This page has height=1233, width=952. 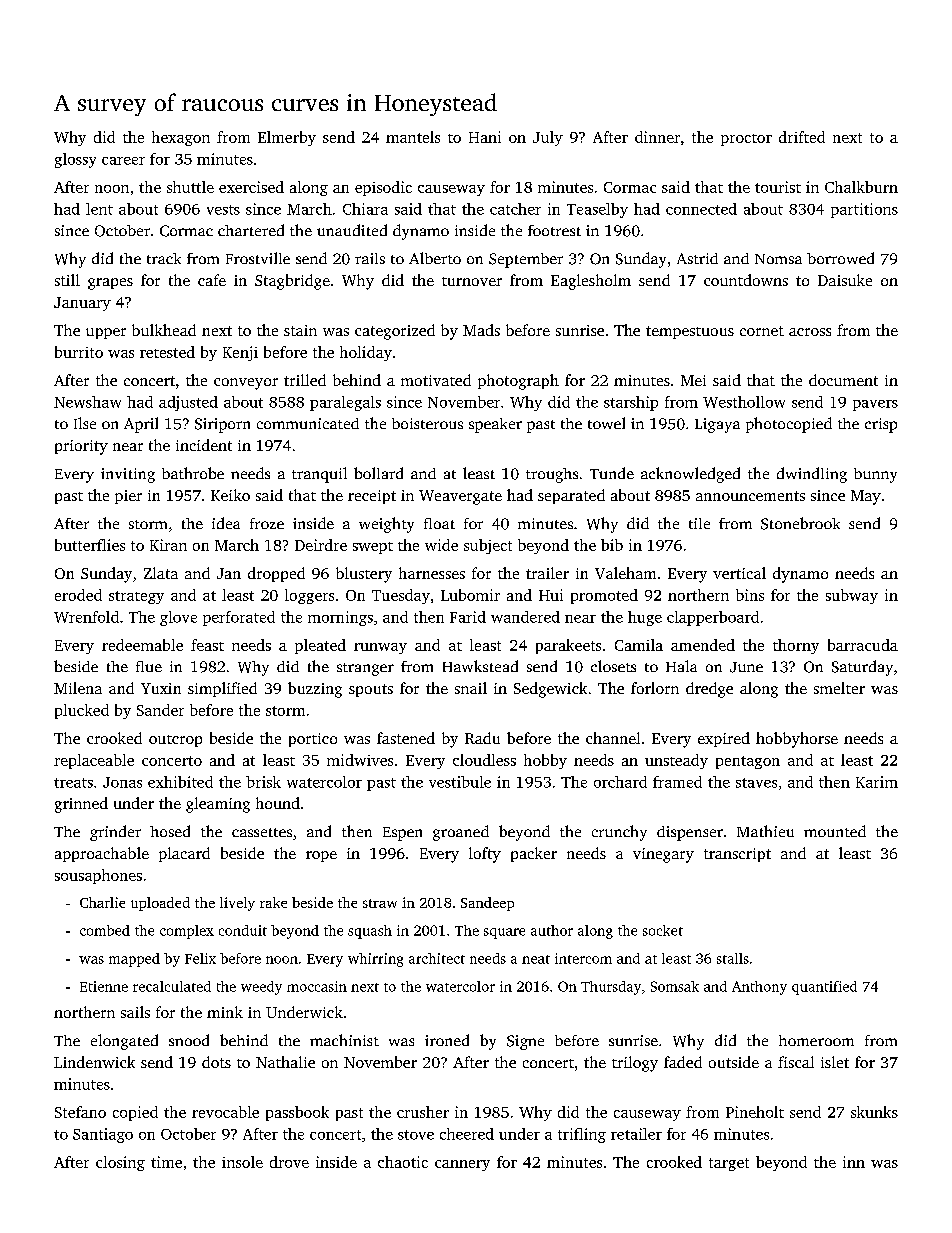 What do you see at coordinates (223, 210) in the page?
I see `vests` at bounding box center [223, 210].
